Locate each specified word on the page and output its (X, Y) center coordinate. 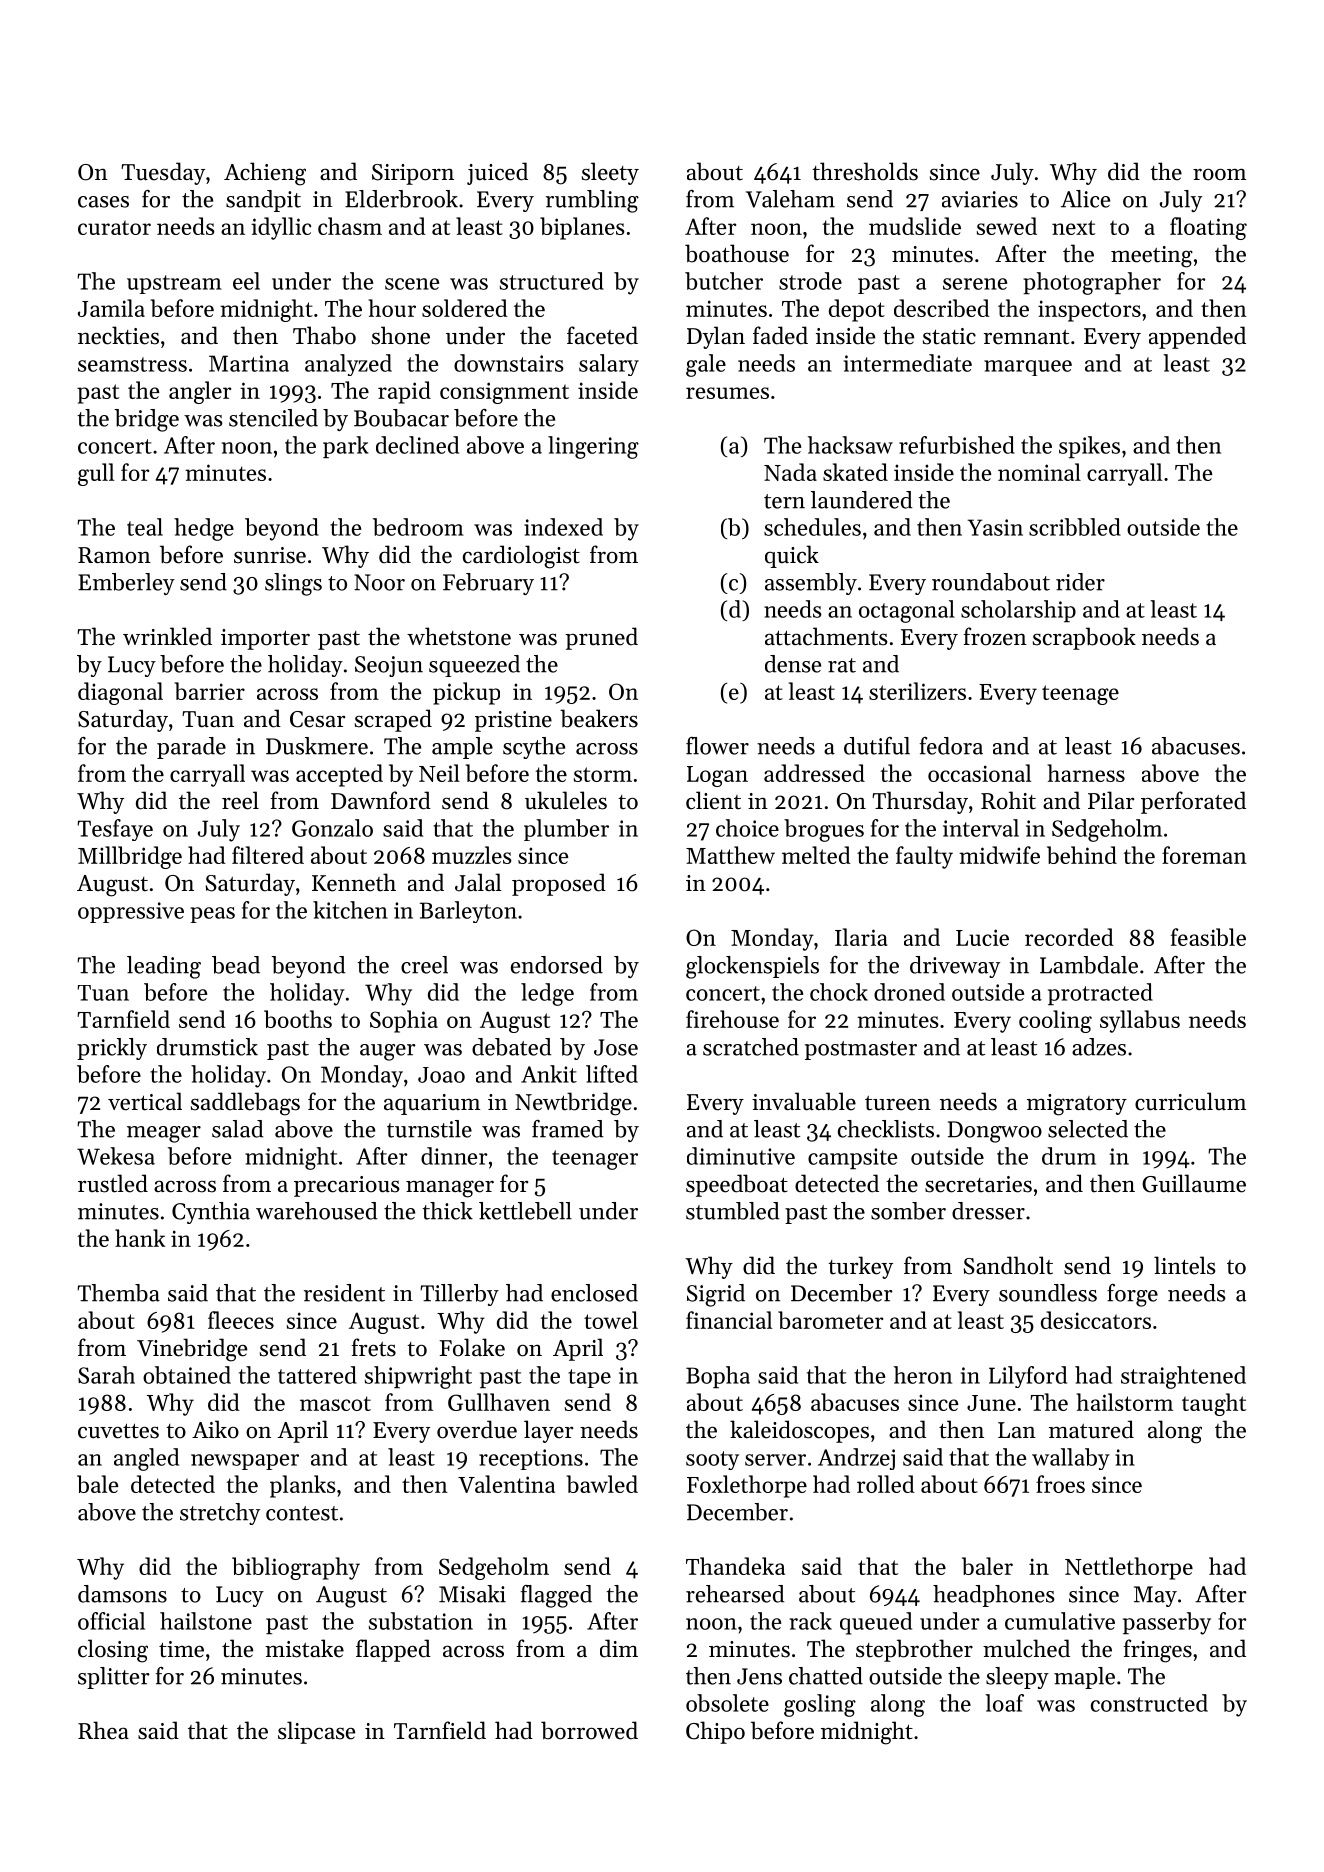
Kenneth (354, 882)
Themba (118, 1293)
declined (417, 445)
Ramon (114, 555)
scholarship (1018, 611)
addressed (814, 773)
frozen (995, 636)
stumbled (732, 1211)
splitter (114, 1678)
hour (392, 308)
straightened (1183, 1377)
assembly (811, 584)
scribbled (1075, 527)
